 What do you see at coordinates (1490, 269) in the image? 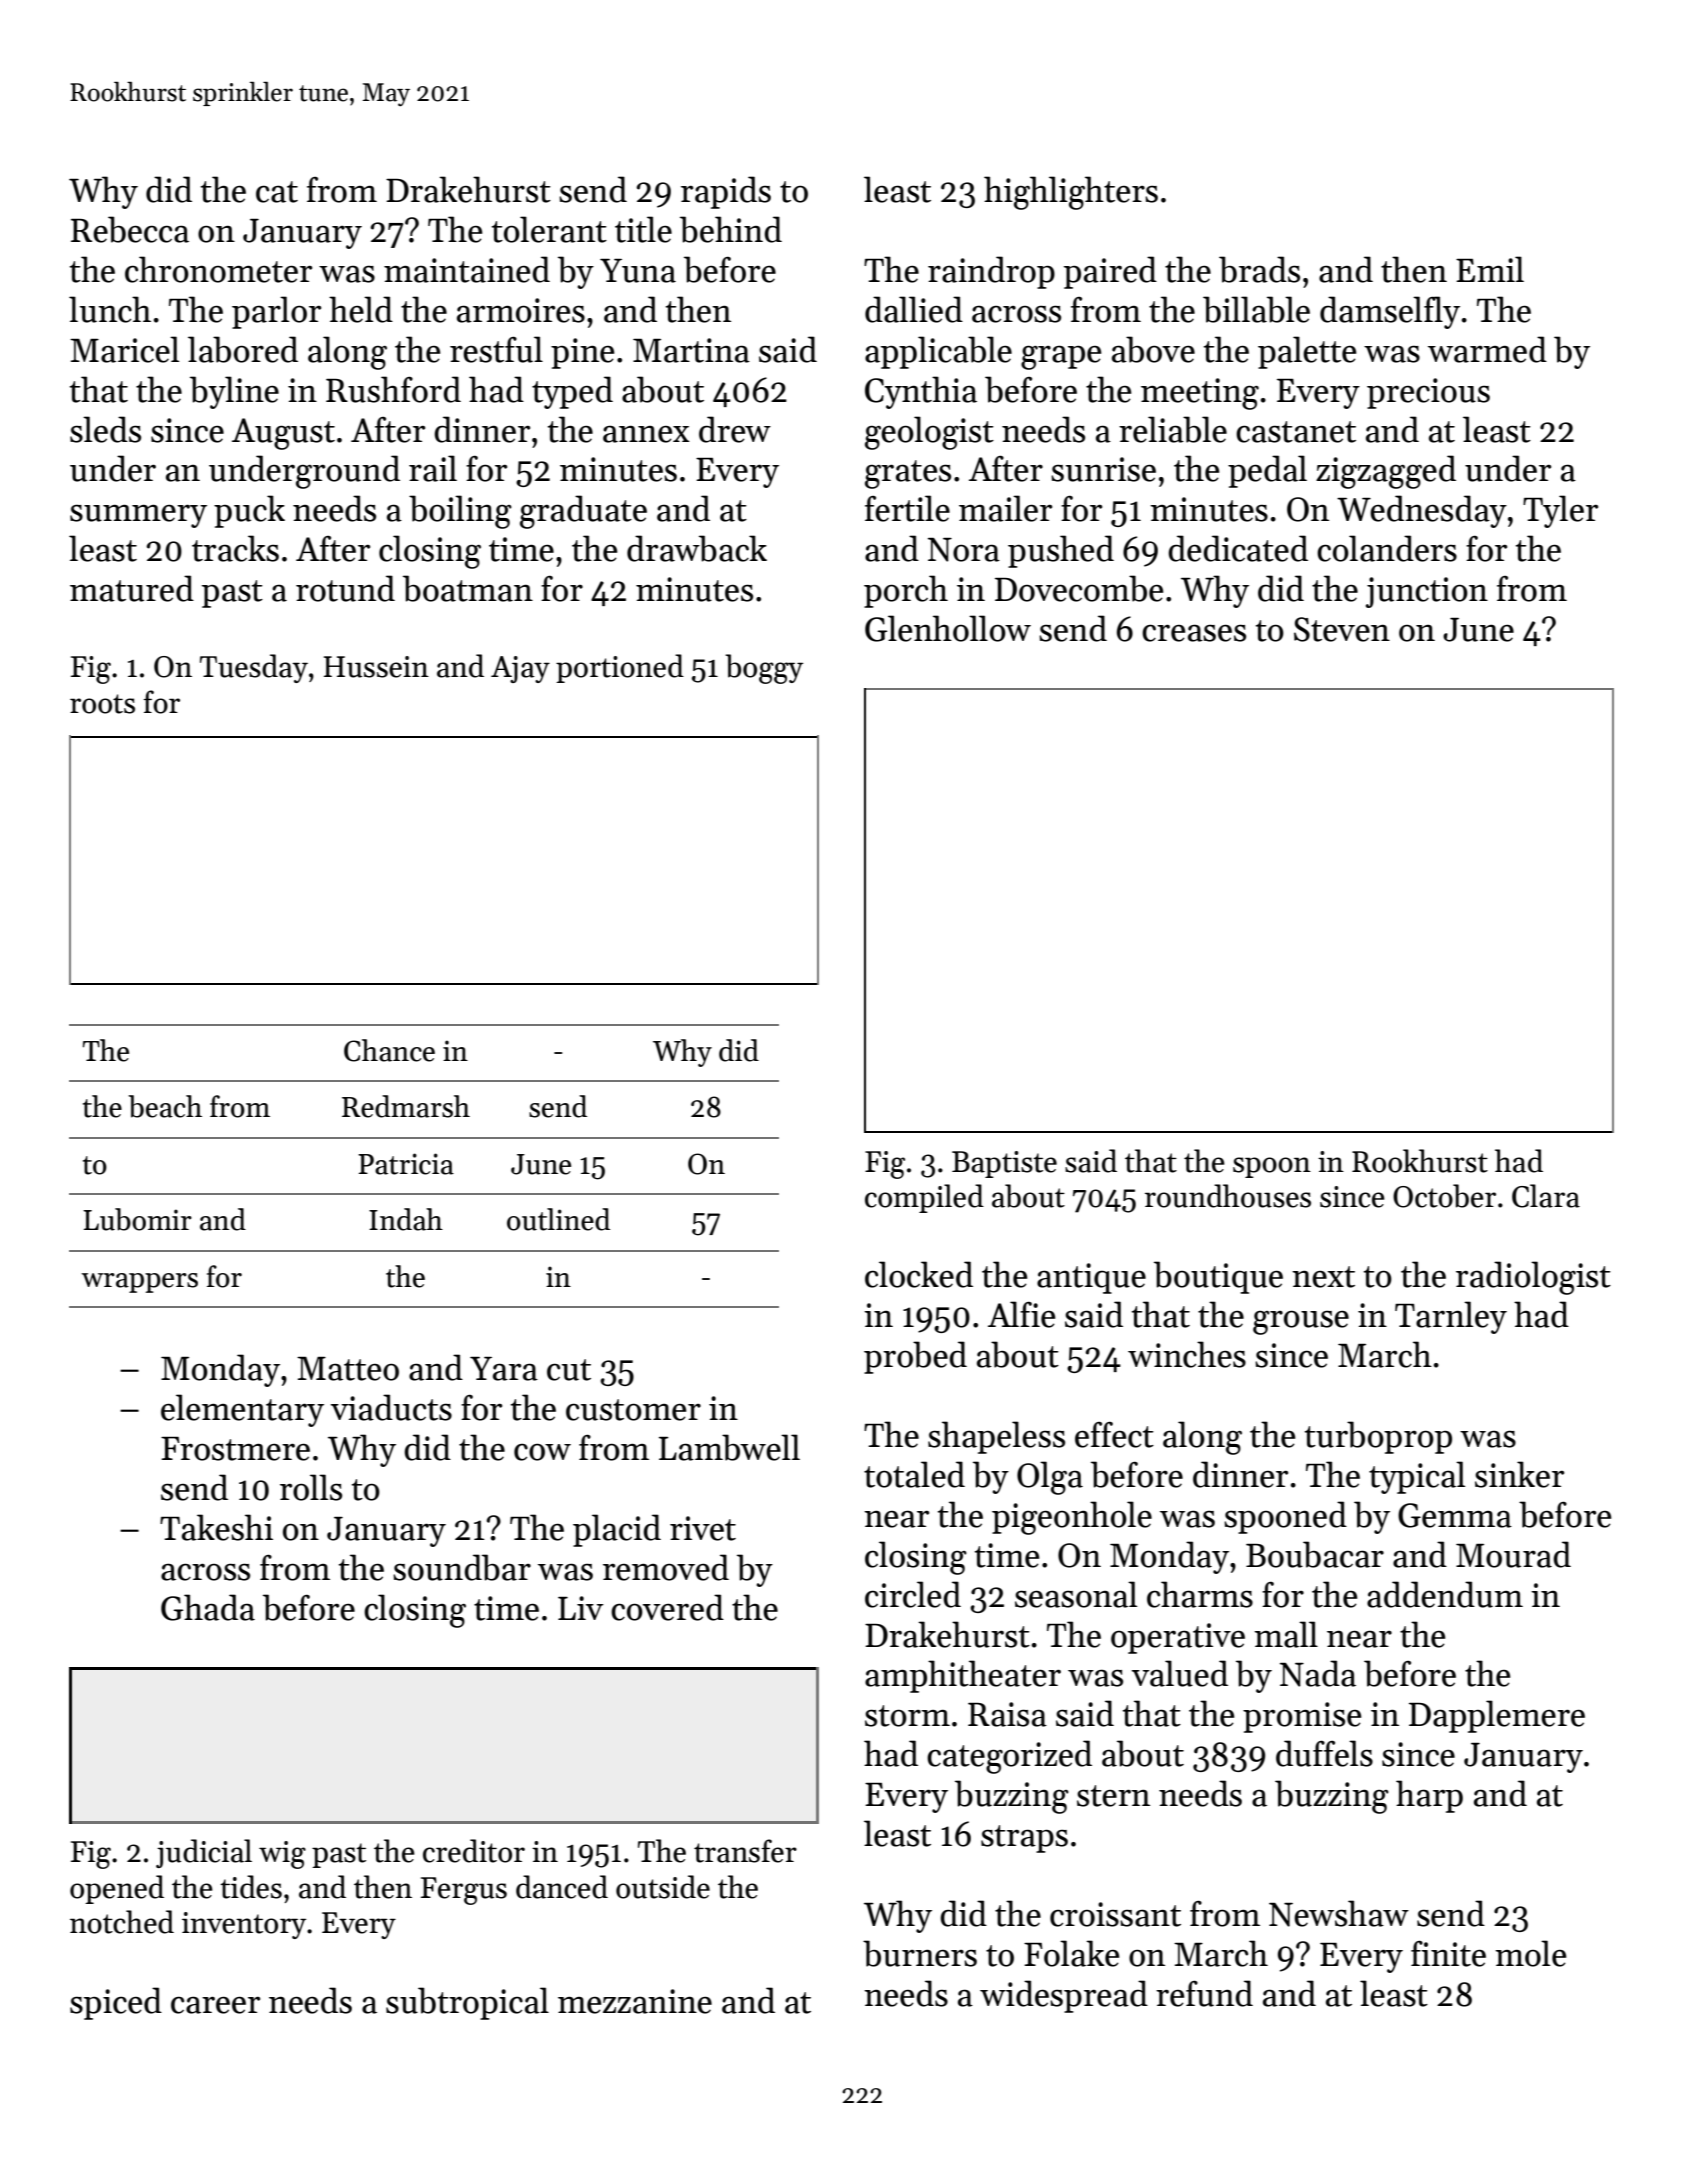
I see `Emil` at bounding box center [1490, 269].
